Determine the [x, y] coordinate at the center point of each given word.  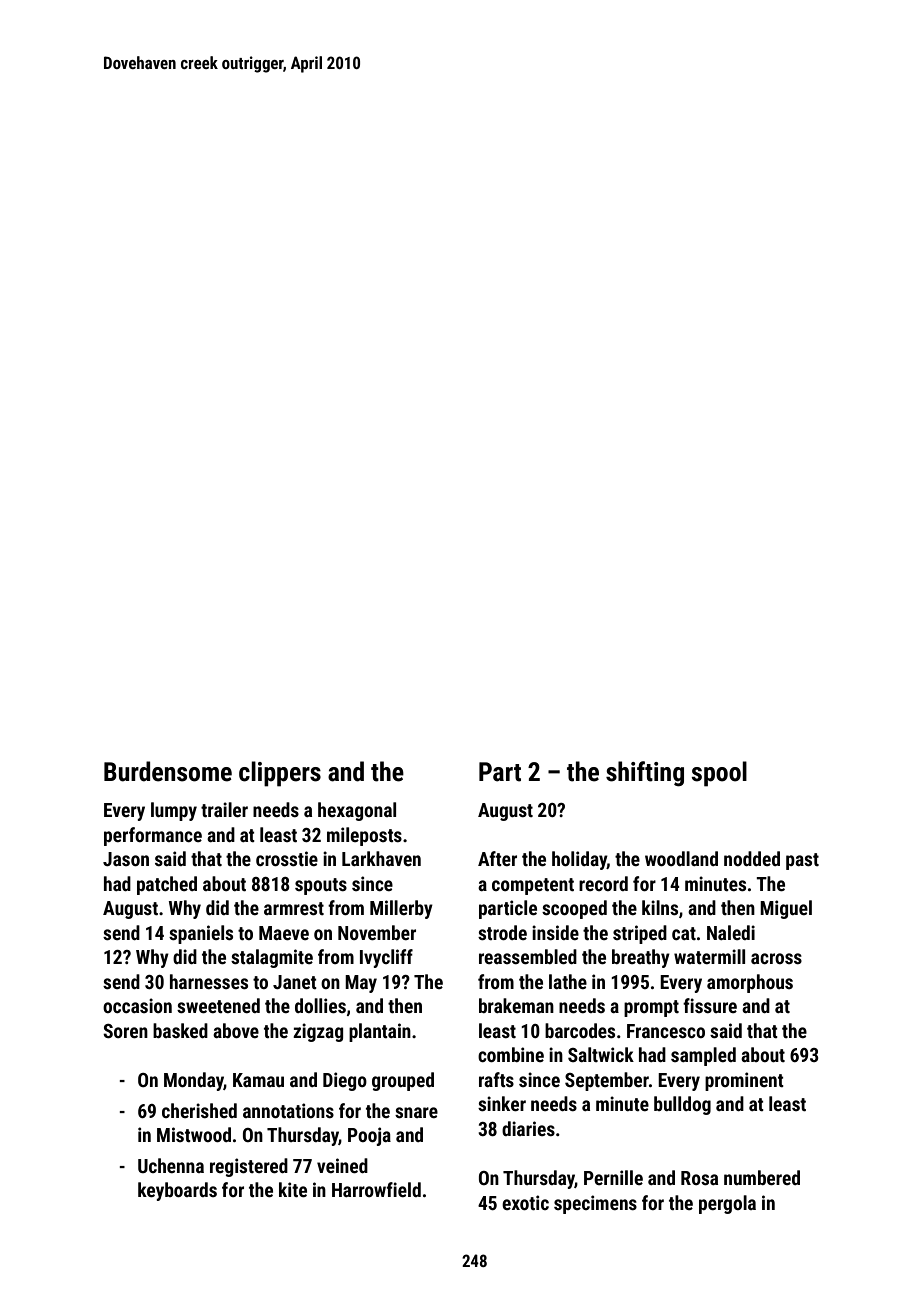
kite [293, 1189]
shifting [645, 774]
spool [719, 774]
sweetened [218, 1005]
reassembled [528, 956]
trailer [224, 809]
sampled [703, 1056]
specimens [595, 1204]
